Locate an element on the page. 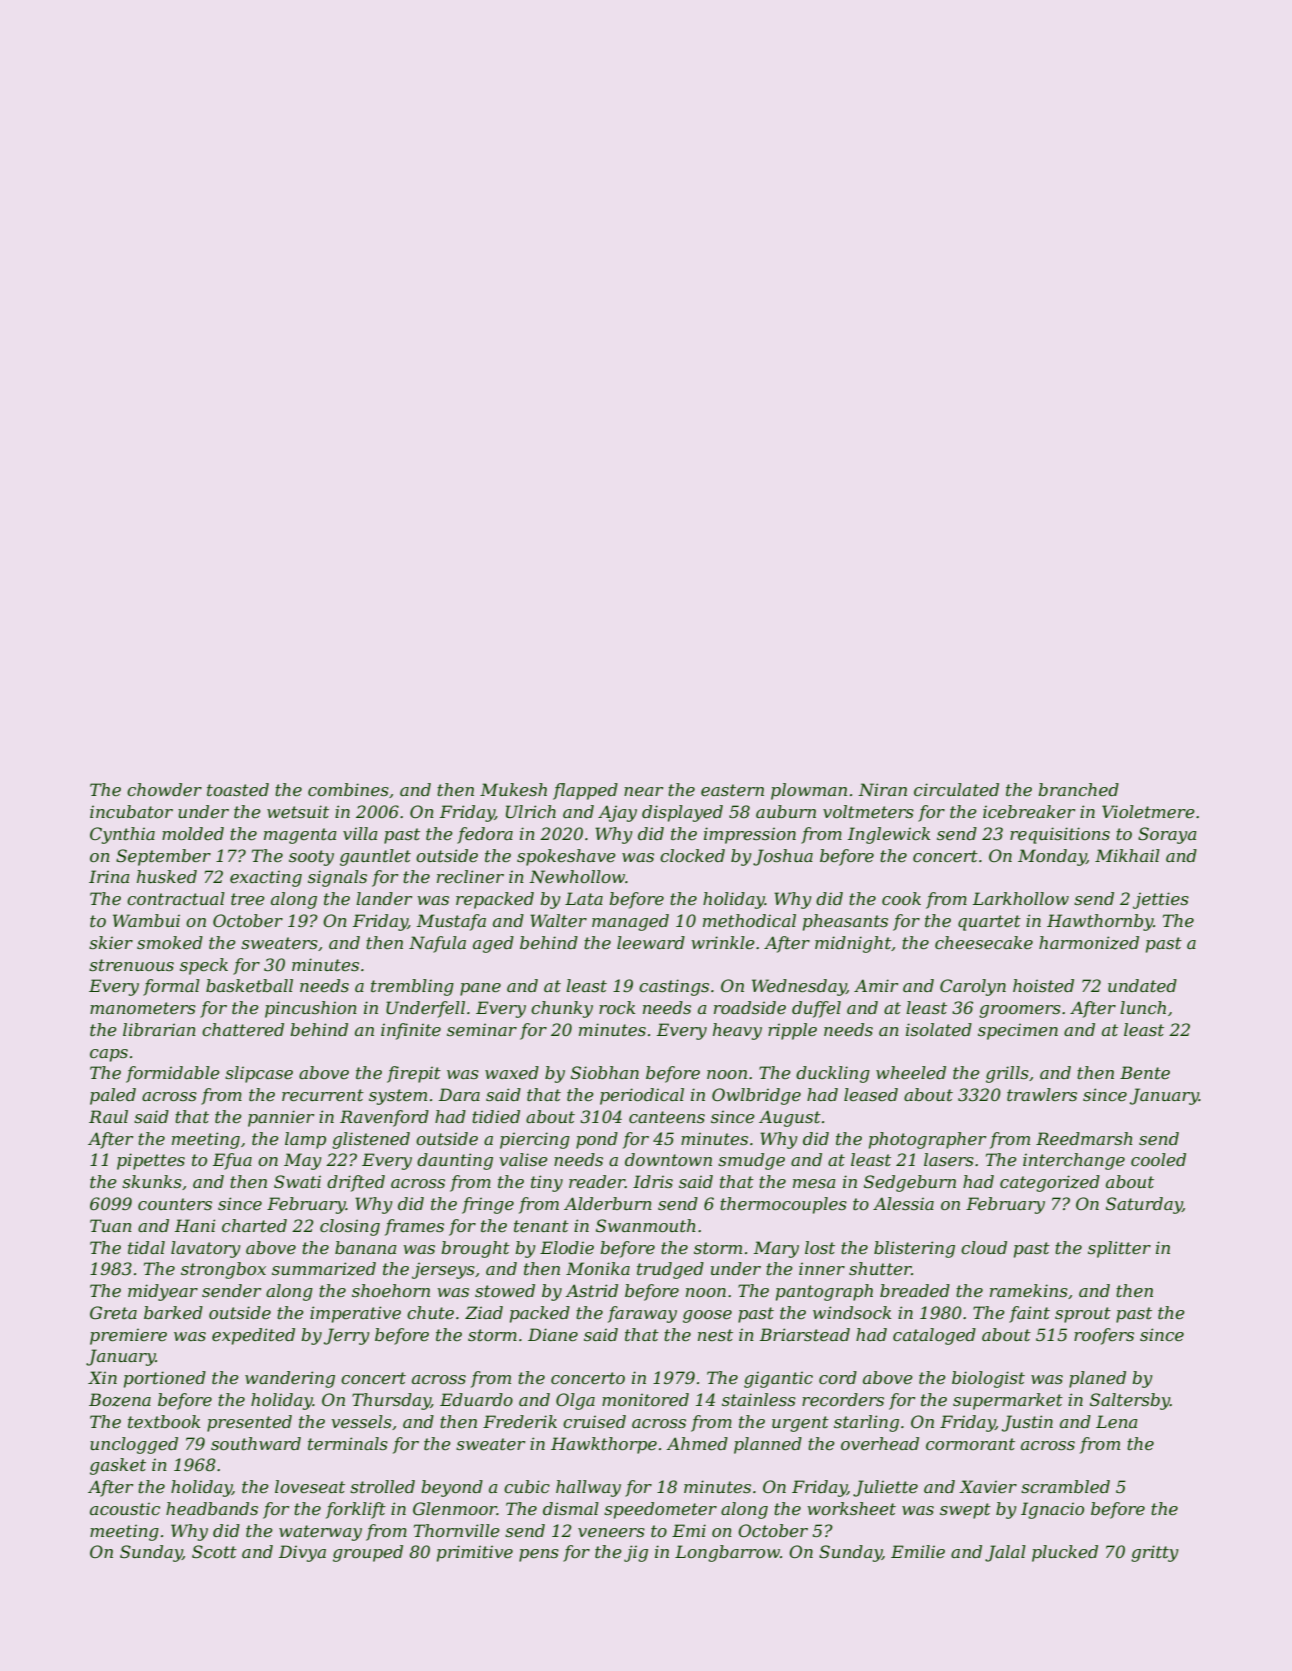 The width and height of the image is (1292, 1671). acoustic is located at coordinates (125, 1508).
